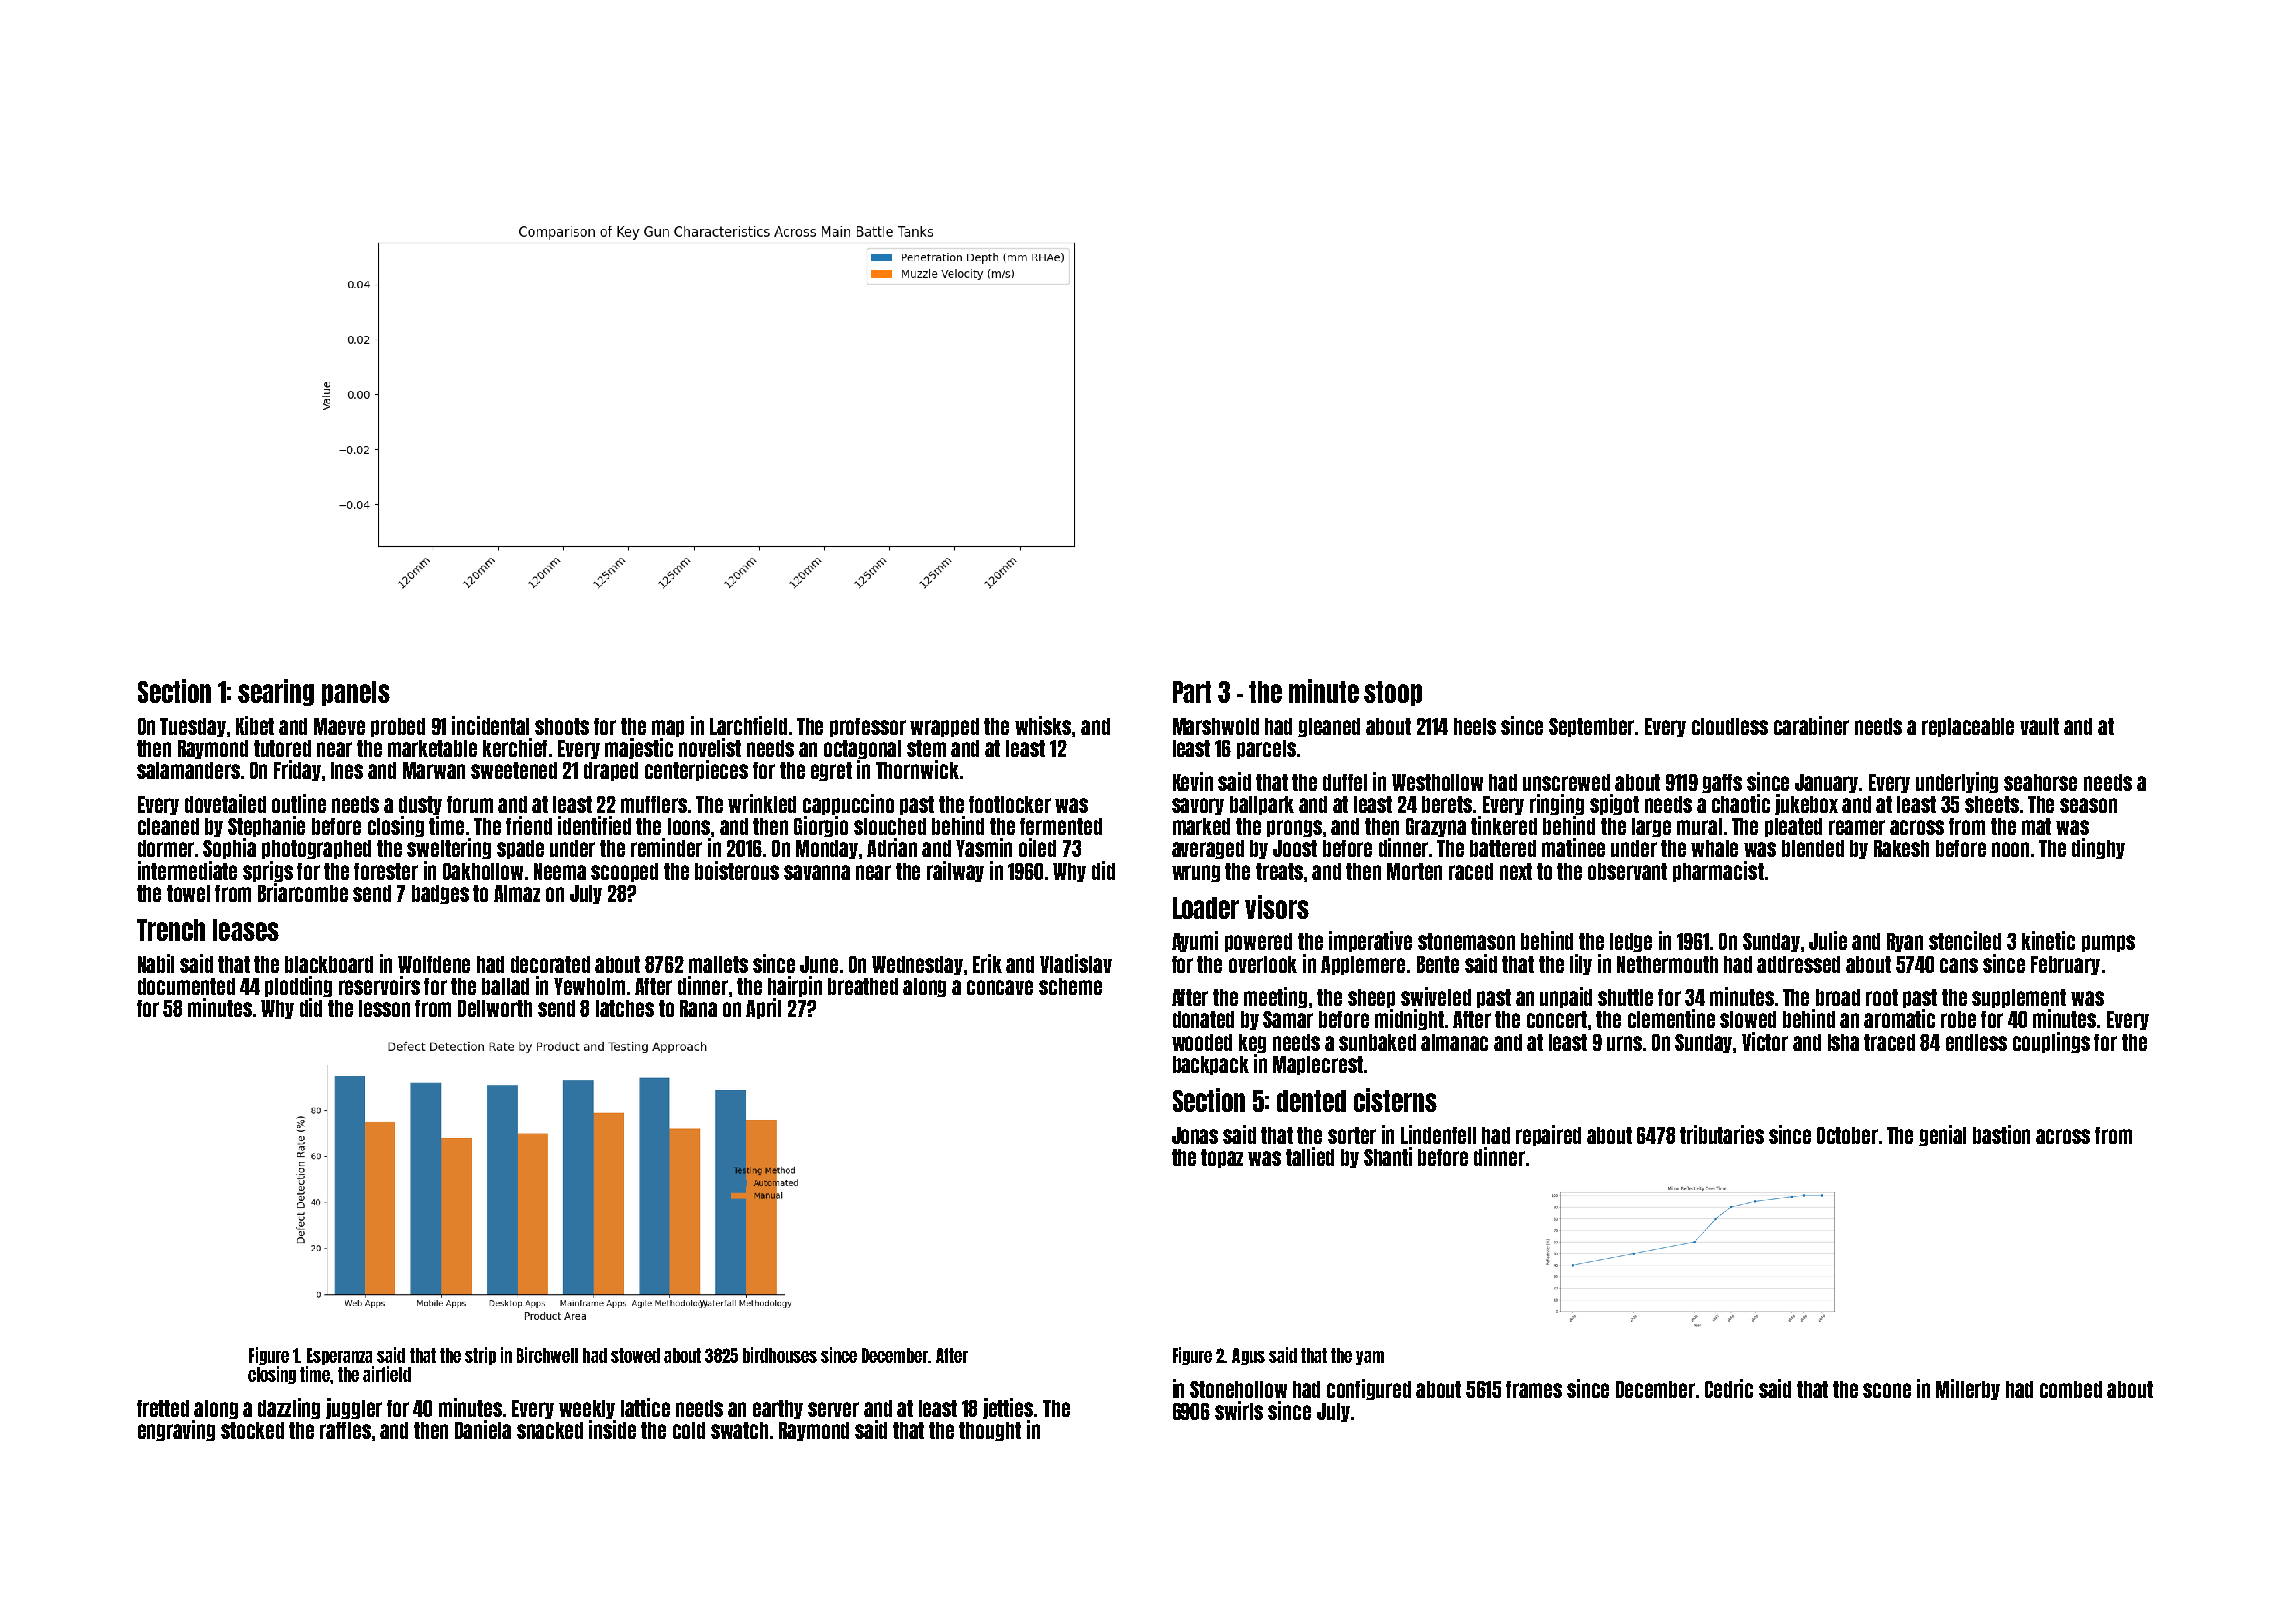 This screenshot has width=2292, height=1620. What do you see at coordinates (944, 727) in the screenshot?
I see `wrapped` at bounding box center [944, 727].
